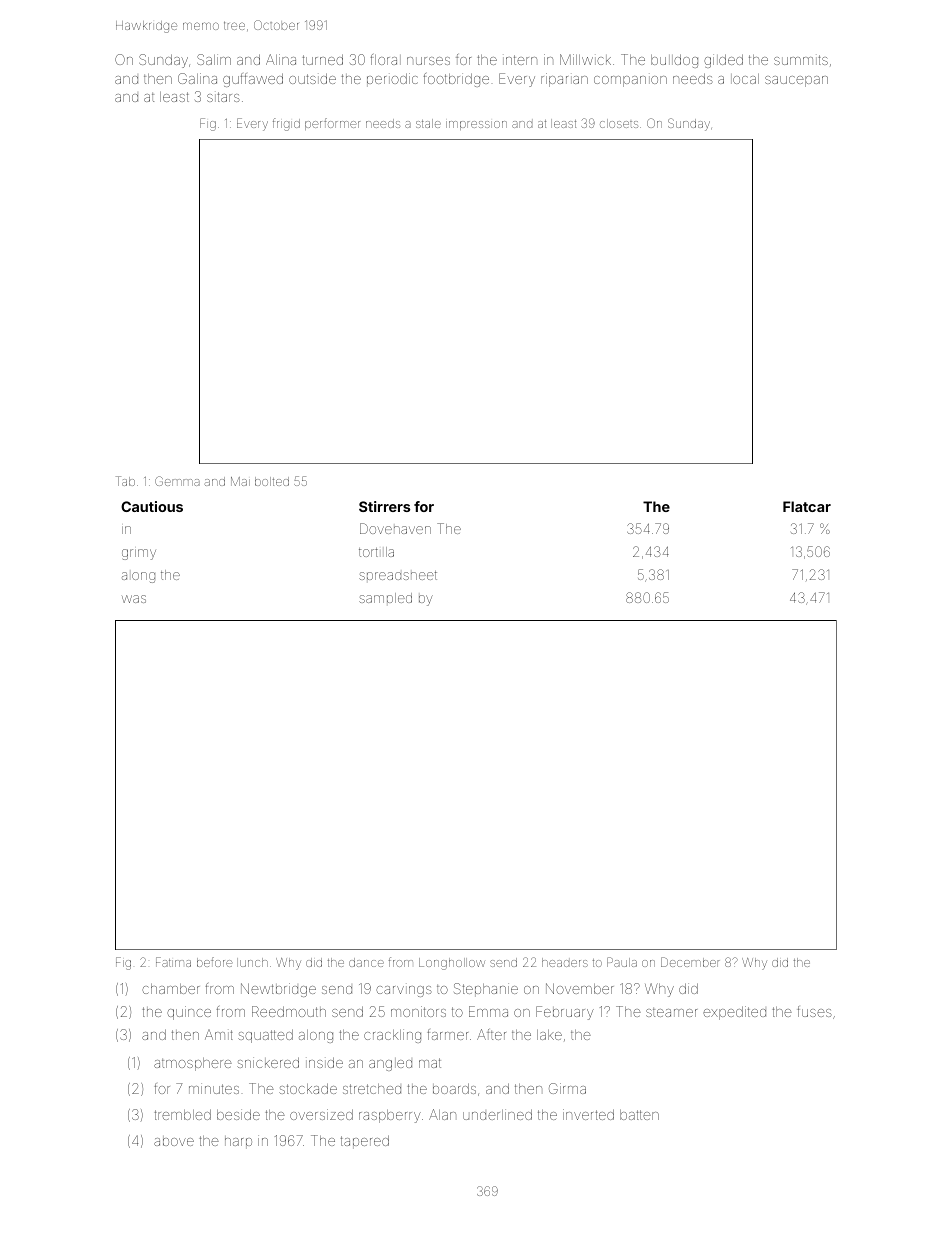 The height and width of the screenshot is (1233, 952). Describe the element at coordinates (801, 60) in the screenshot. I see `summits` at that location.
